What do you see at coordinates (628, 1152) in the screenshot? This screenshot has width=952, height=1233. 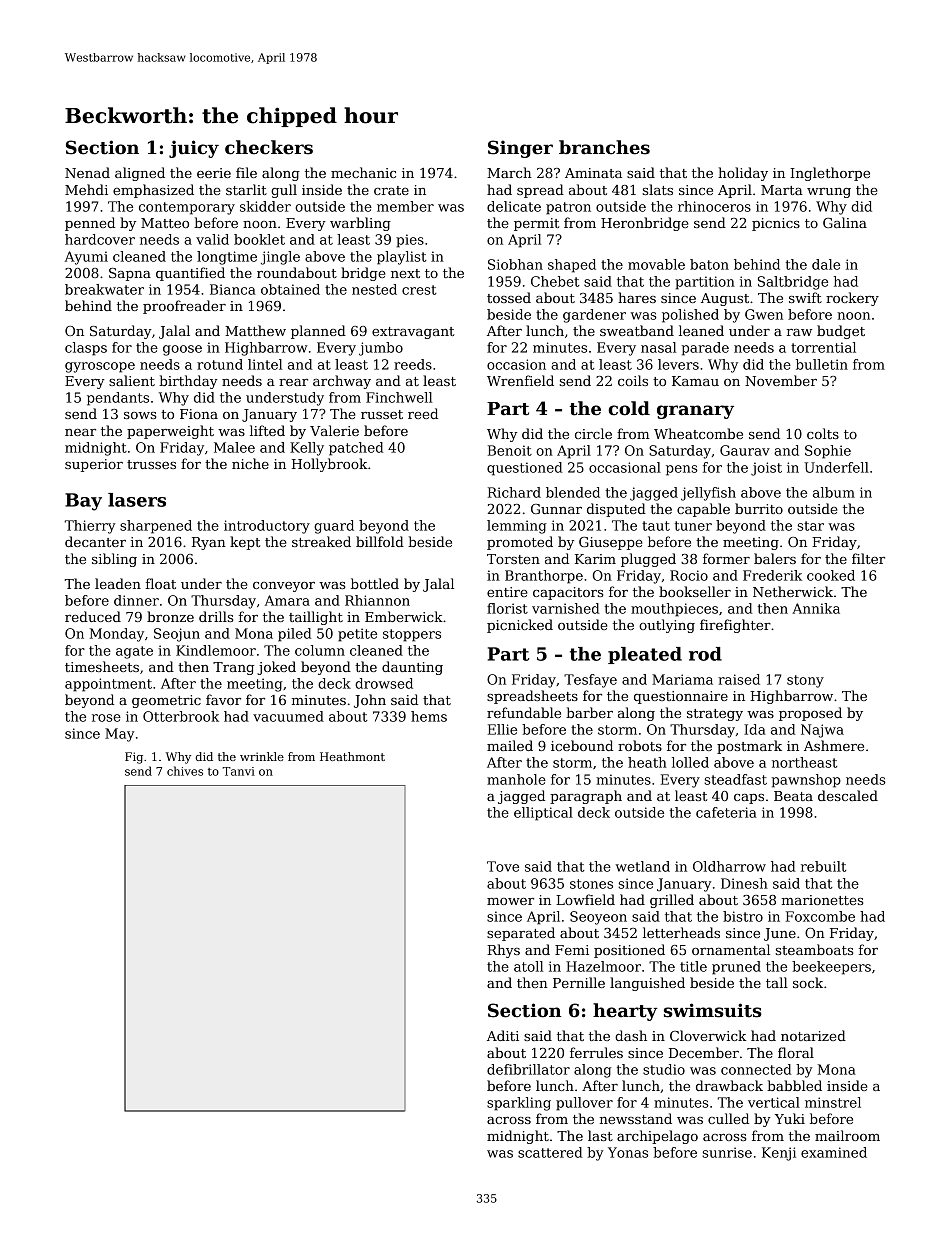 I see `Yonas` at bounding box center [628, 1152].
